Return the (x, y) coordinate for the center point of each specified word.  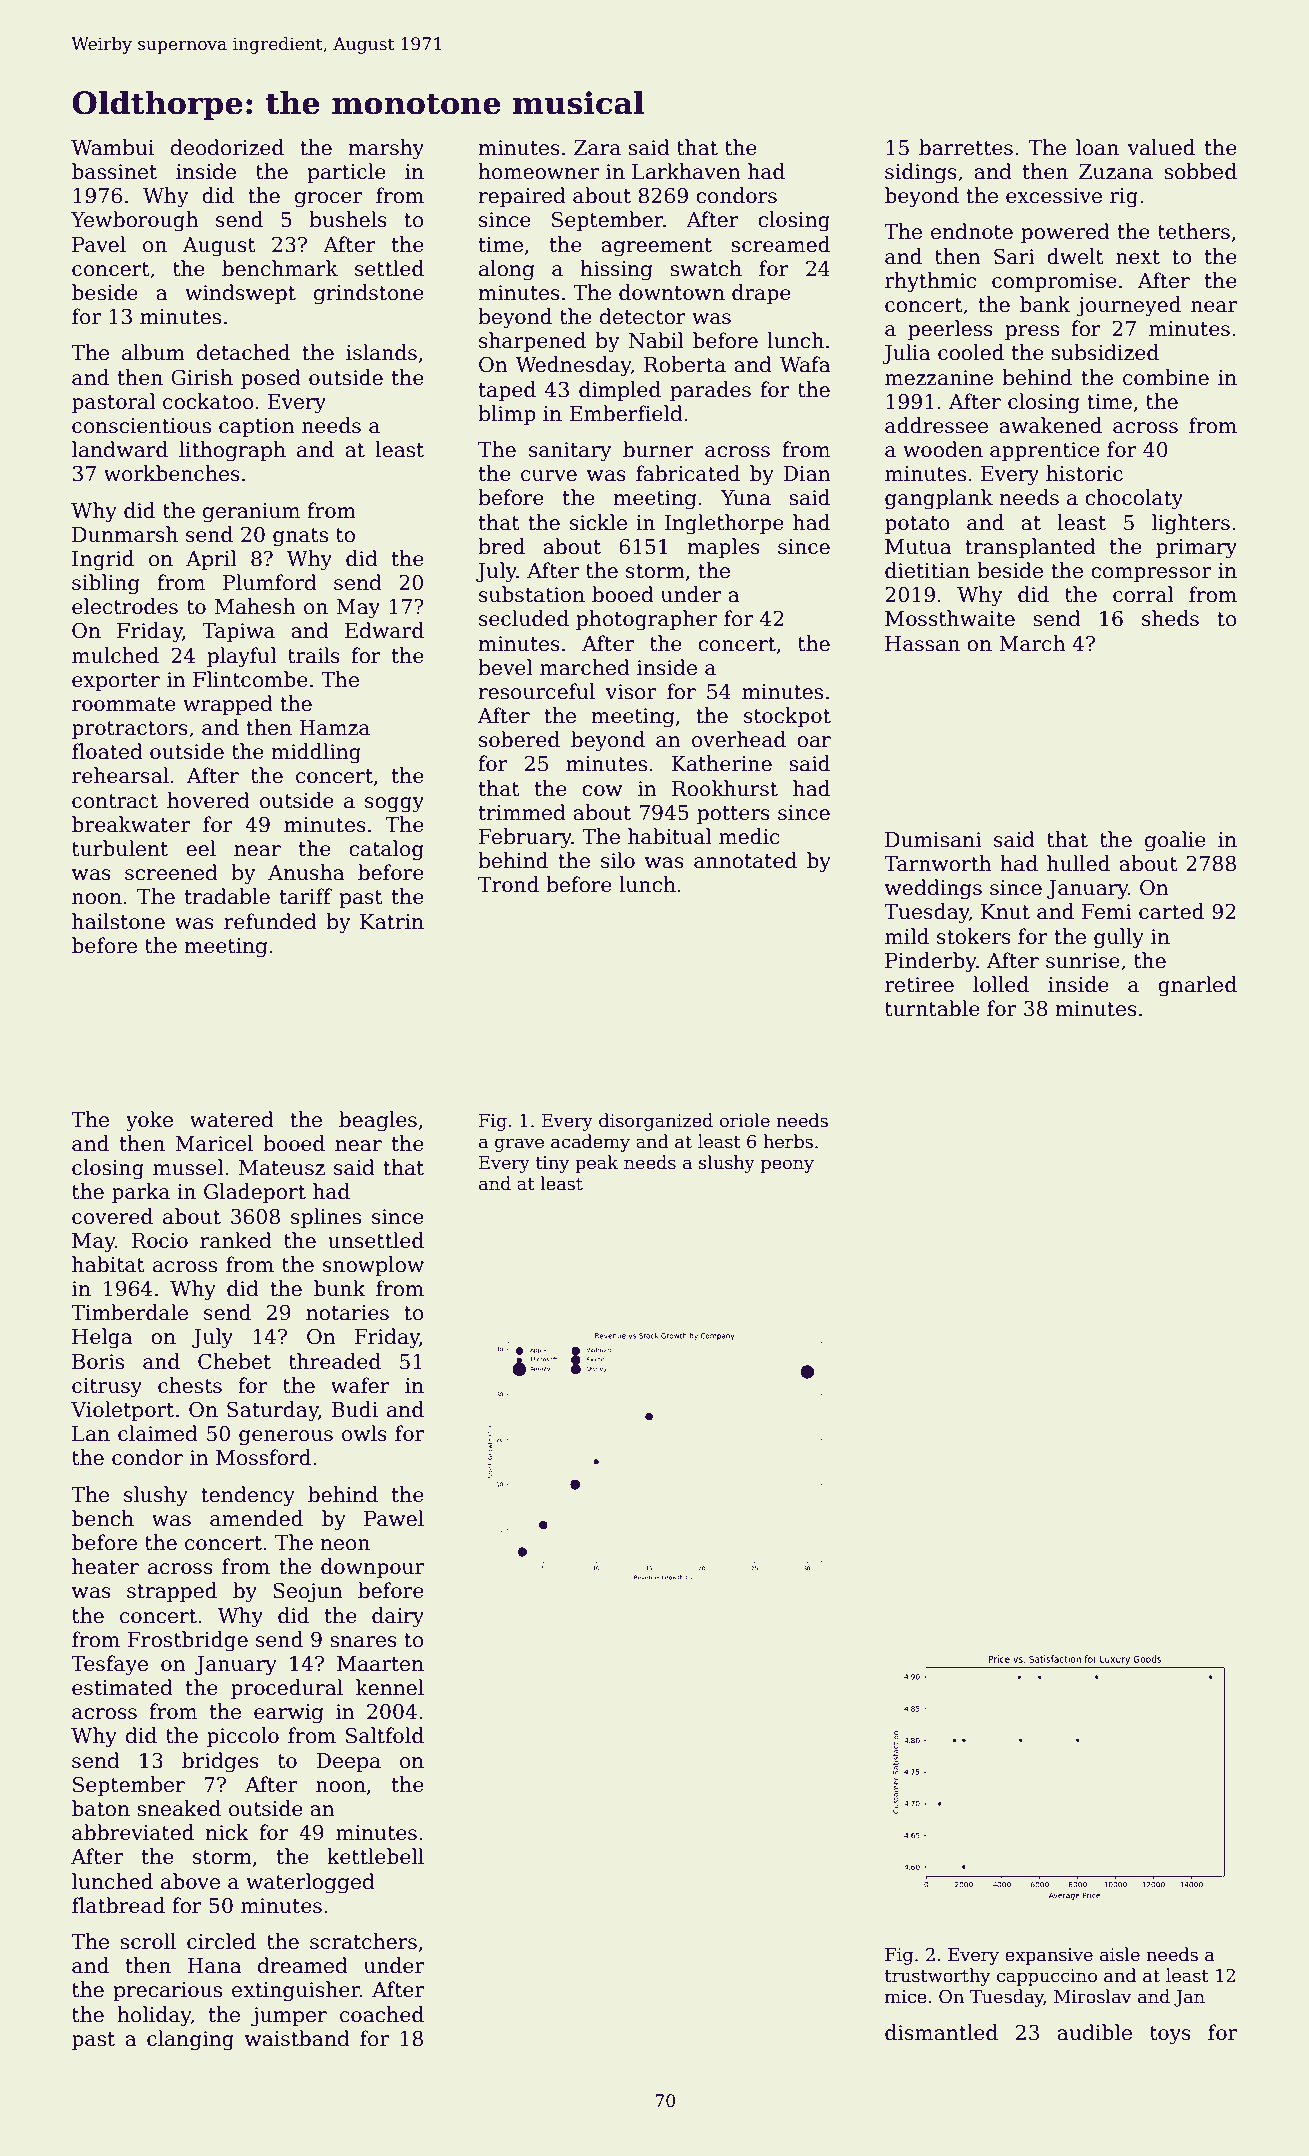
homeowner (538, 171)
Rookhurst (725, 788)
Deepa (348, 1762)
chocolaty (1134, 499)
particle (346, 173)
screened (171, 872)
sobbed (1200, 171)
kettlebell (375, 1856)
